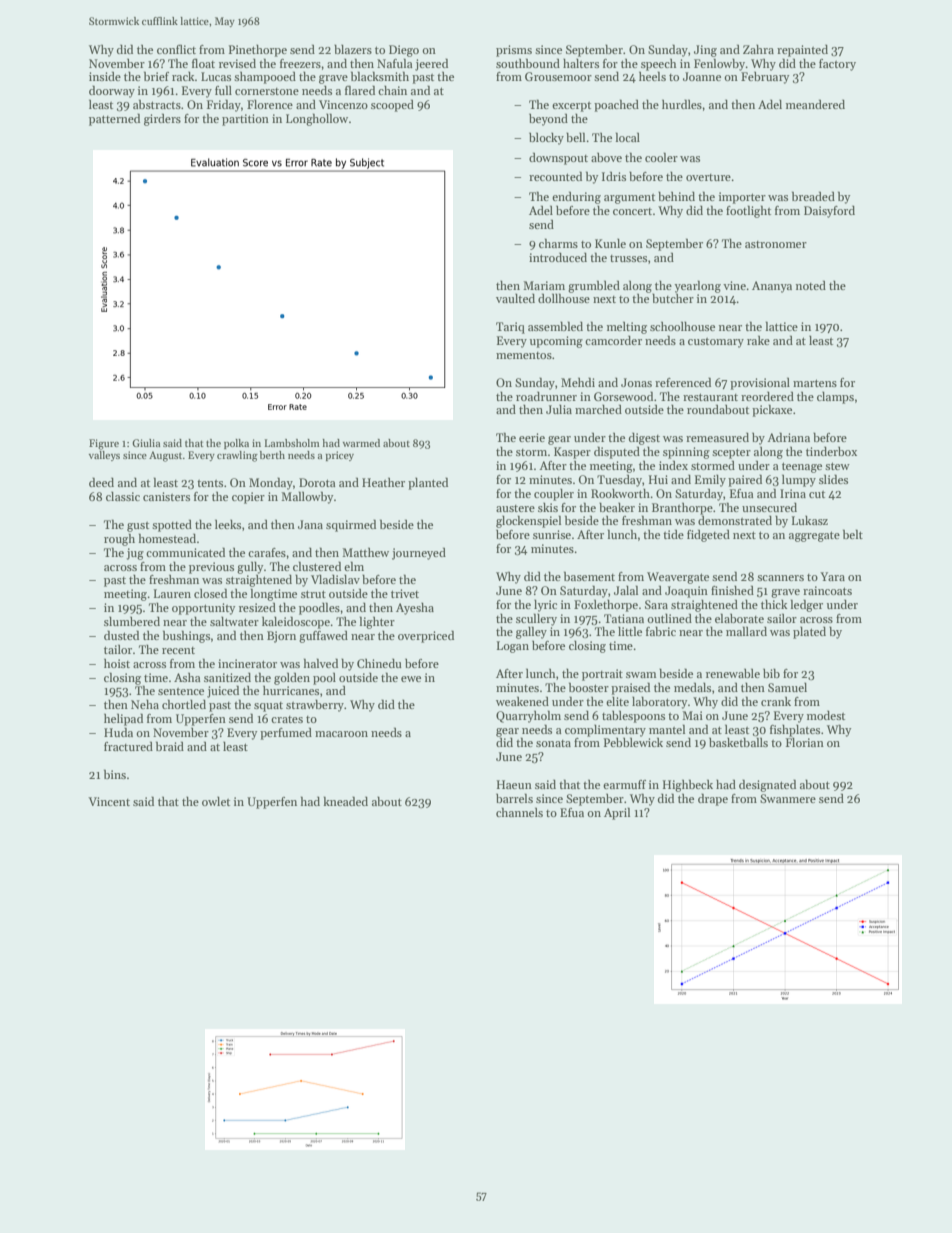 This screenshot has height=1233, width=952. Describe the element at coordinates (731, 453) in the screenshot. I see `scepter` at that location.
